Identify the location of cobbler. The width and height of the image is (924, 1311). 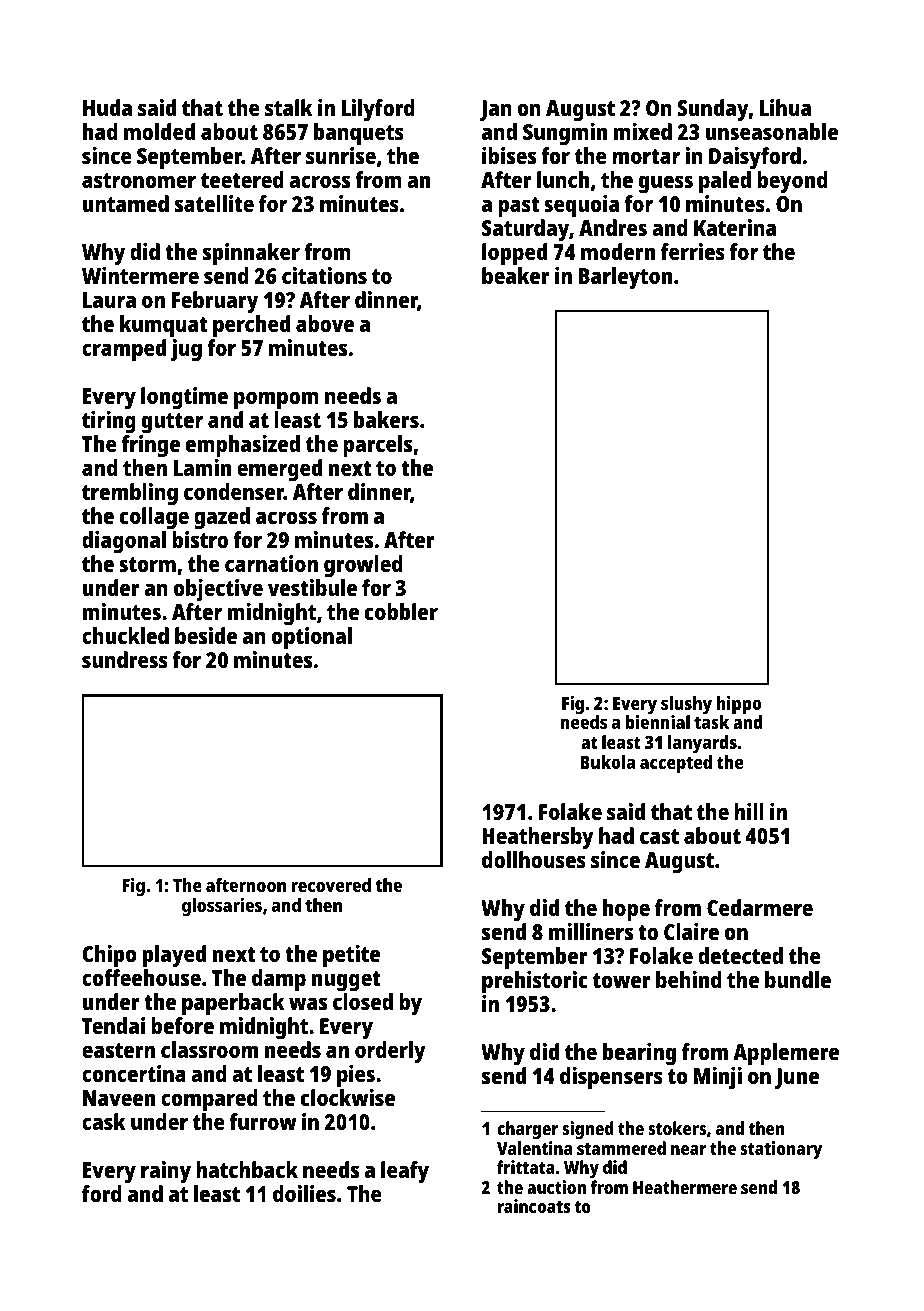
(401, 611).
